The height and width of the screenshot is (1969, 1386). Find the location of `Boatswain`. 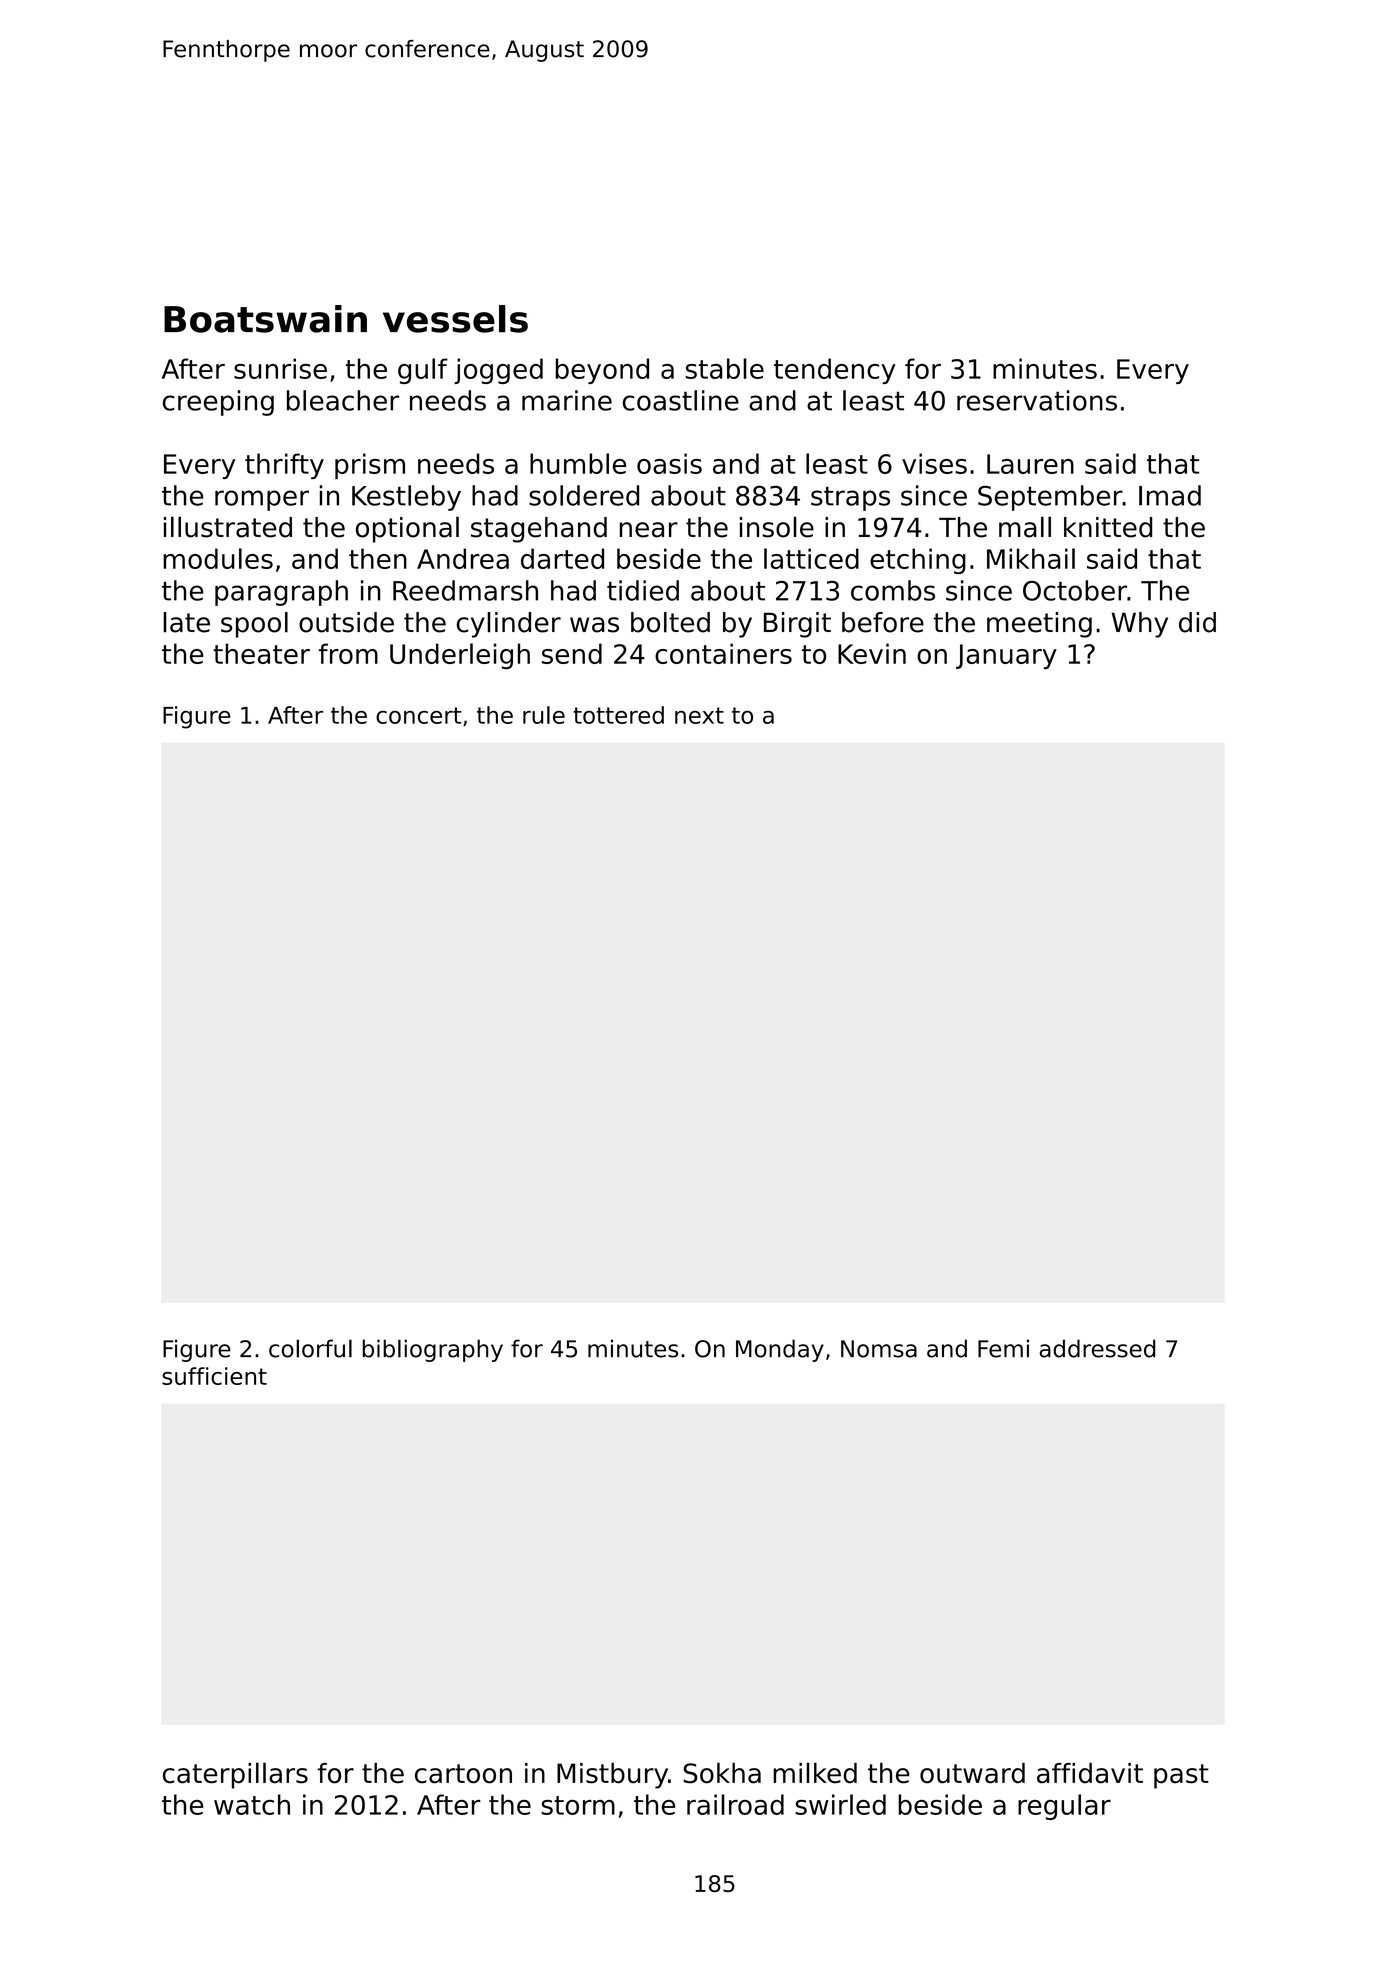

Boatswain is located at coordinates (265, 319).
